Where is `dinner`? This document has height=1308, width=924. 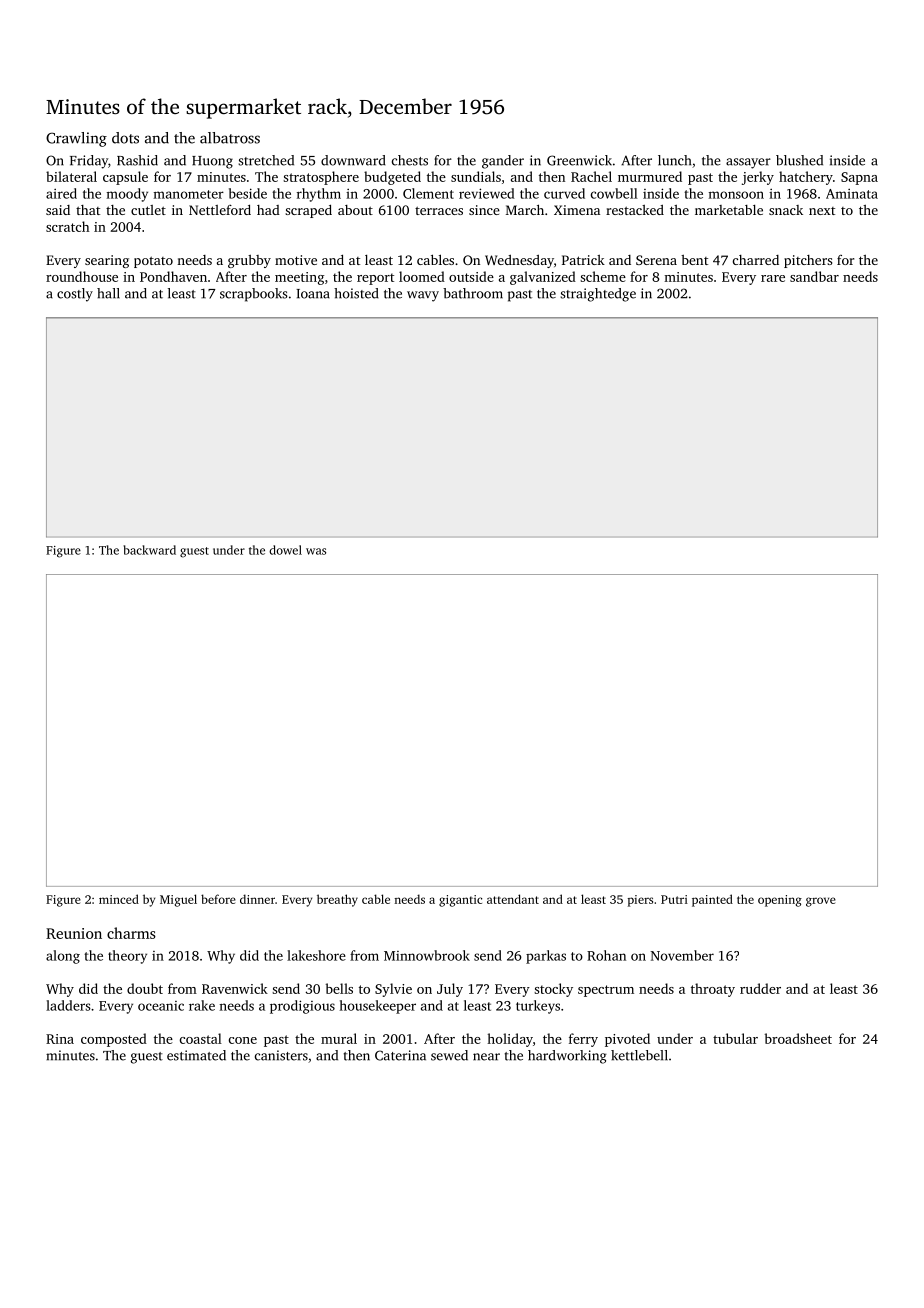
dinner is located at coordinates (257, 899).
